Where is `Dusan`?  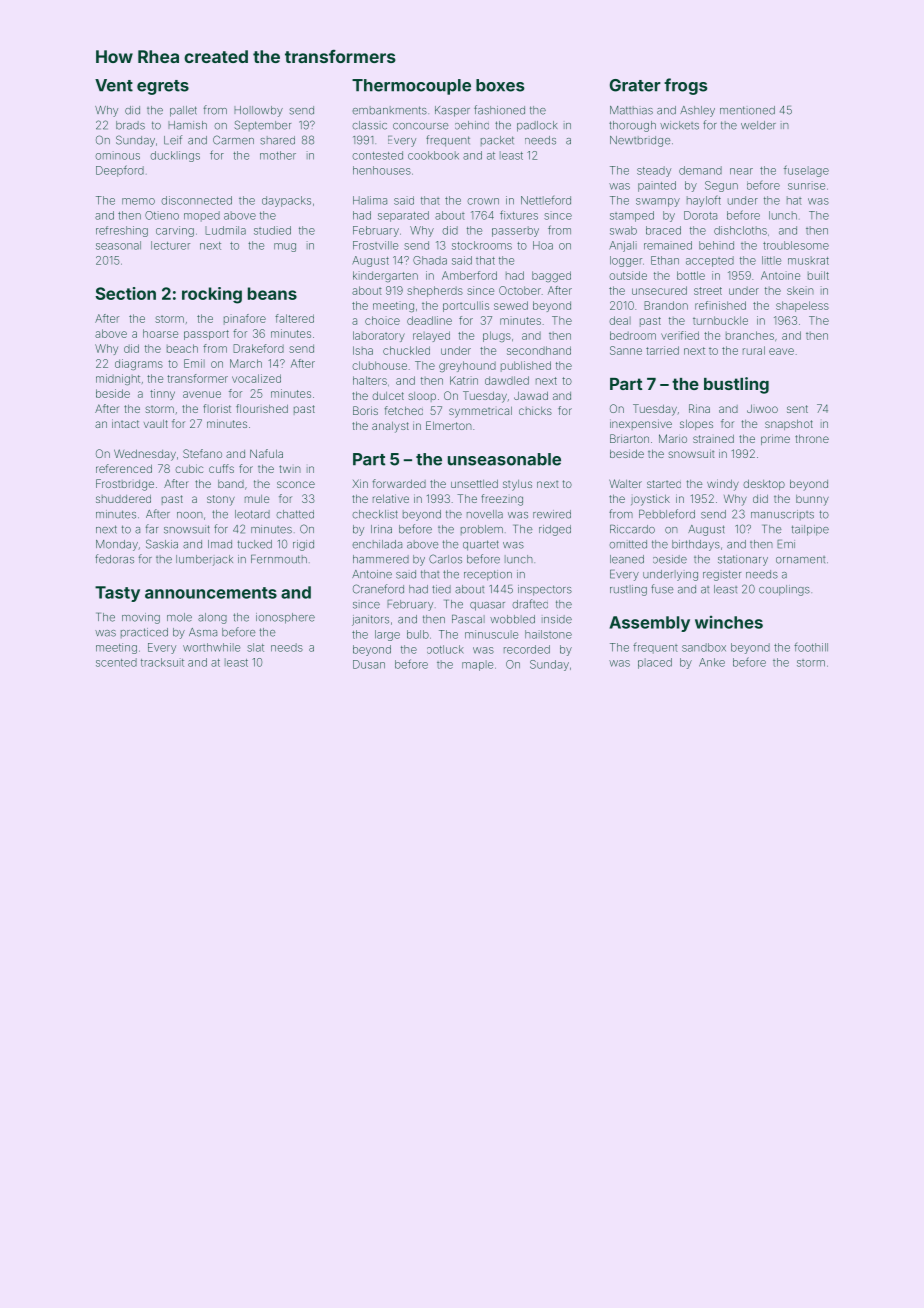
Dusan is located at coordinates (369, 664).
